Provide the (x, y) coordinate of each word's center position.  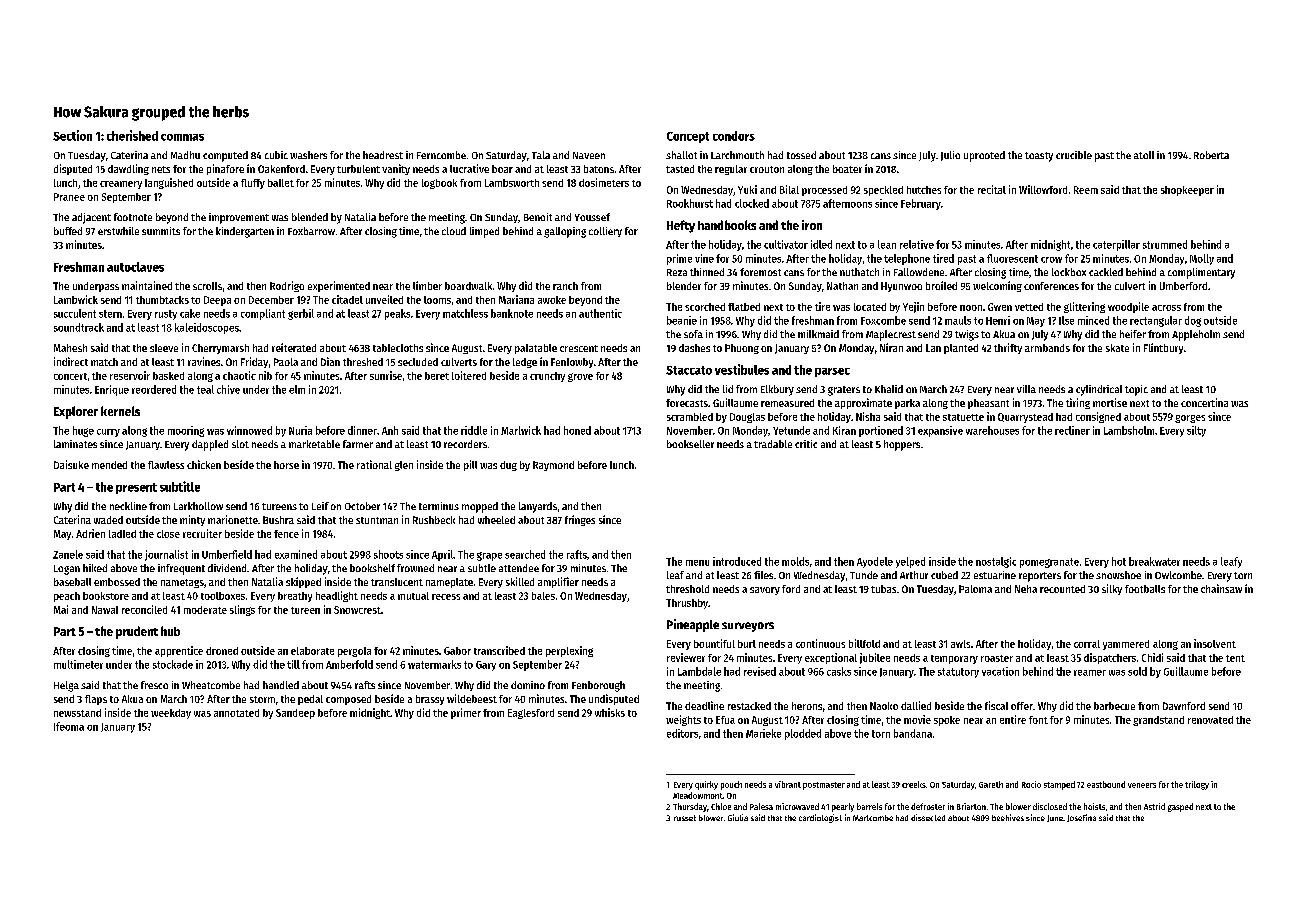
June (1055, 818)
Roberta (1211, 155)
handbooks (727, 225)
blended (310, 217)
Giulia (738, 817)
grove (580, 377)
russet (685, 818)
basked (168, 376)
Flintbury (1163, 348)
